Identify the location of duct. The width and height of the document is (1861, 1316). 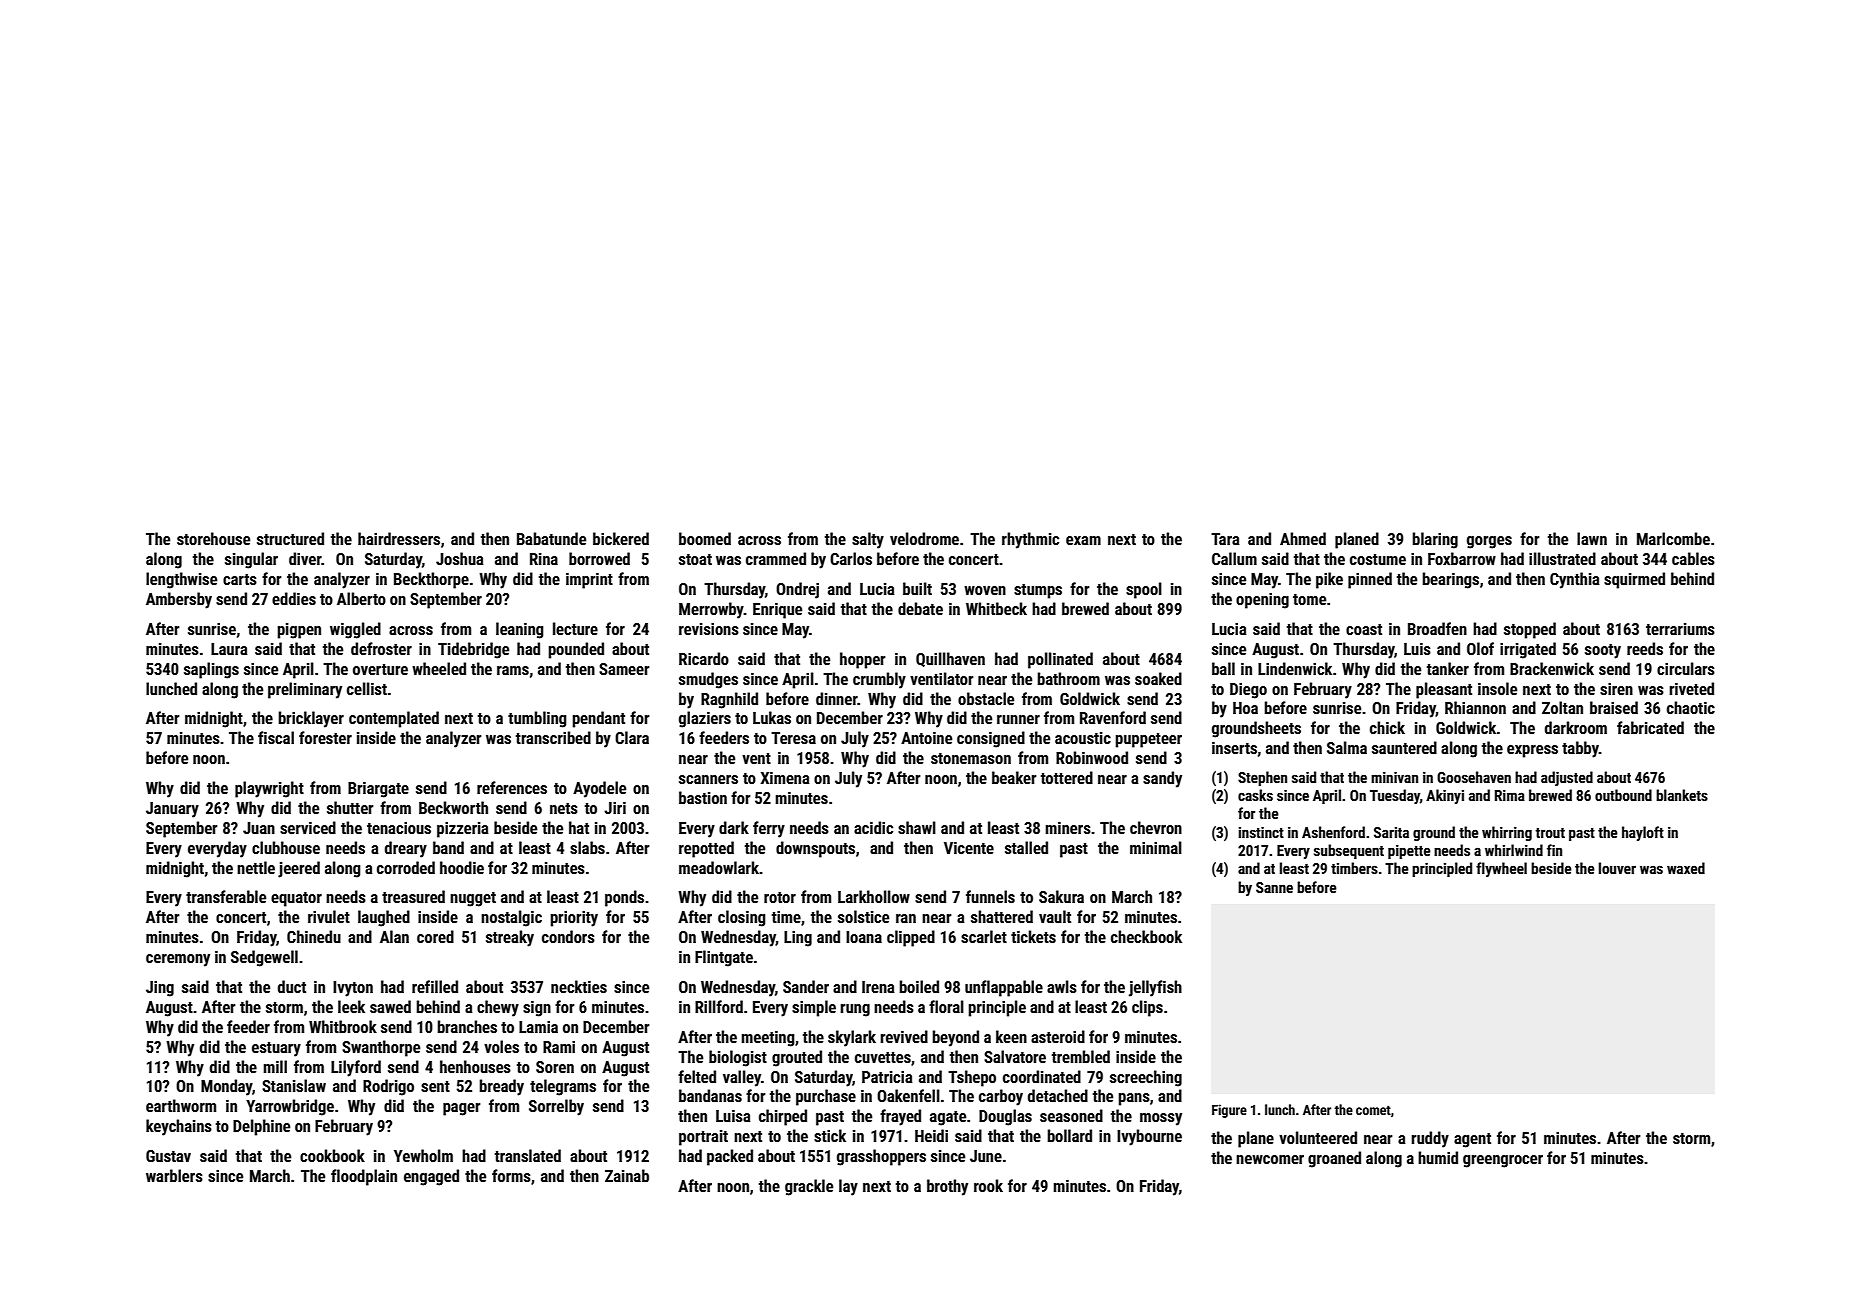
(292, 986).
